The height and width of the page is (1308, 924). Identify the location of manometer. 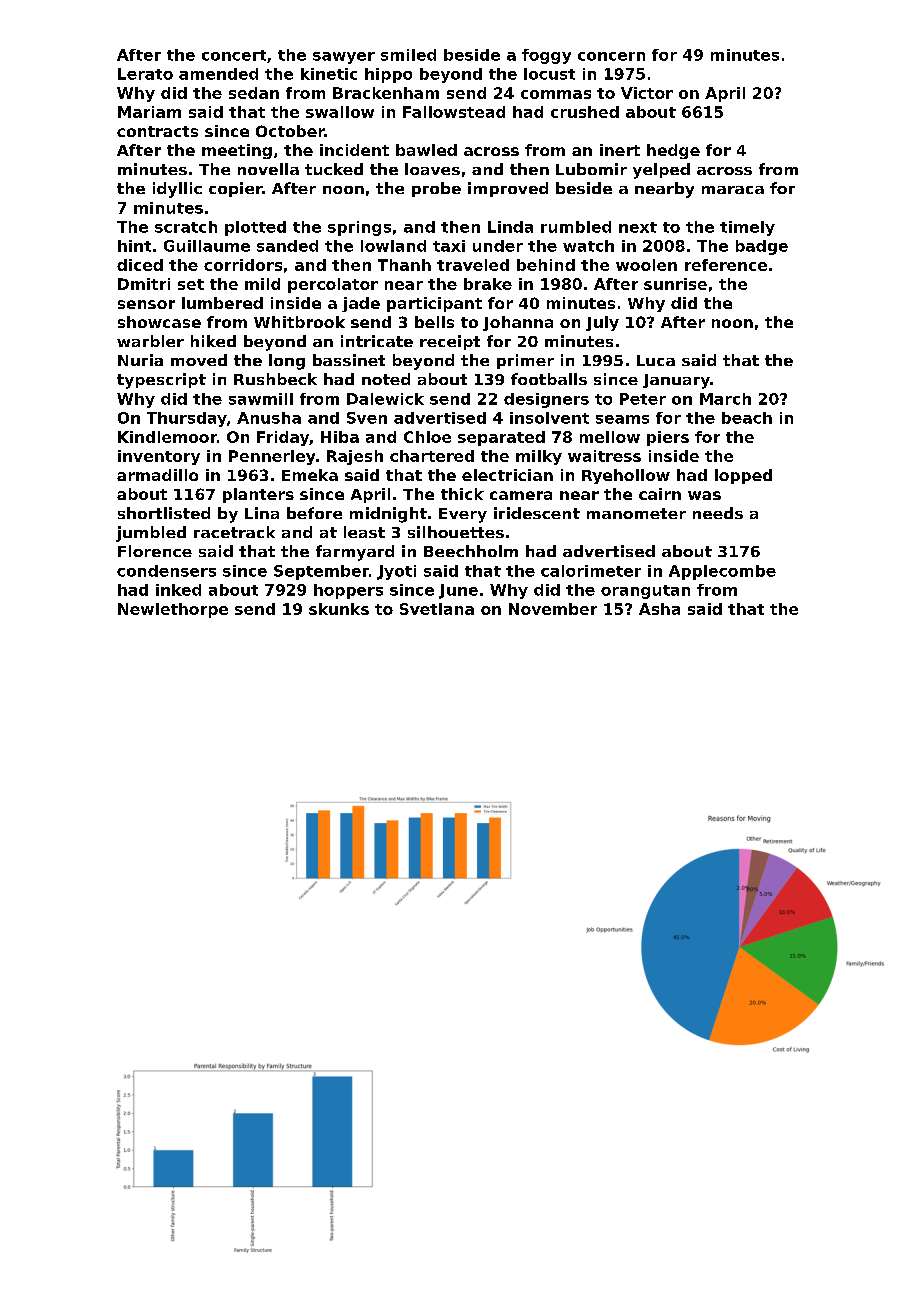
(636, 513).
